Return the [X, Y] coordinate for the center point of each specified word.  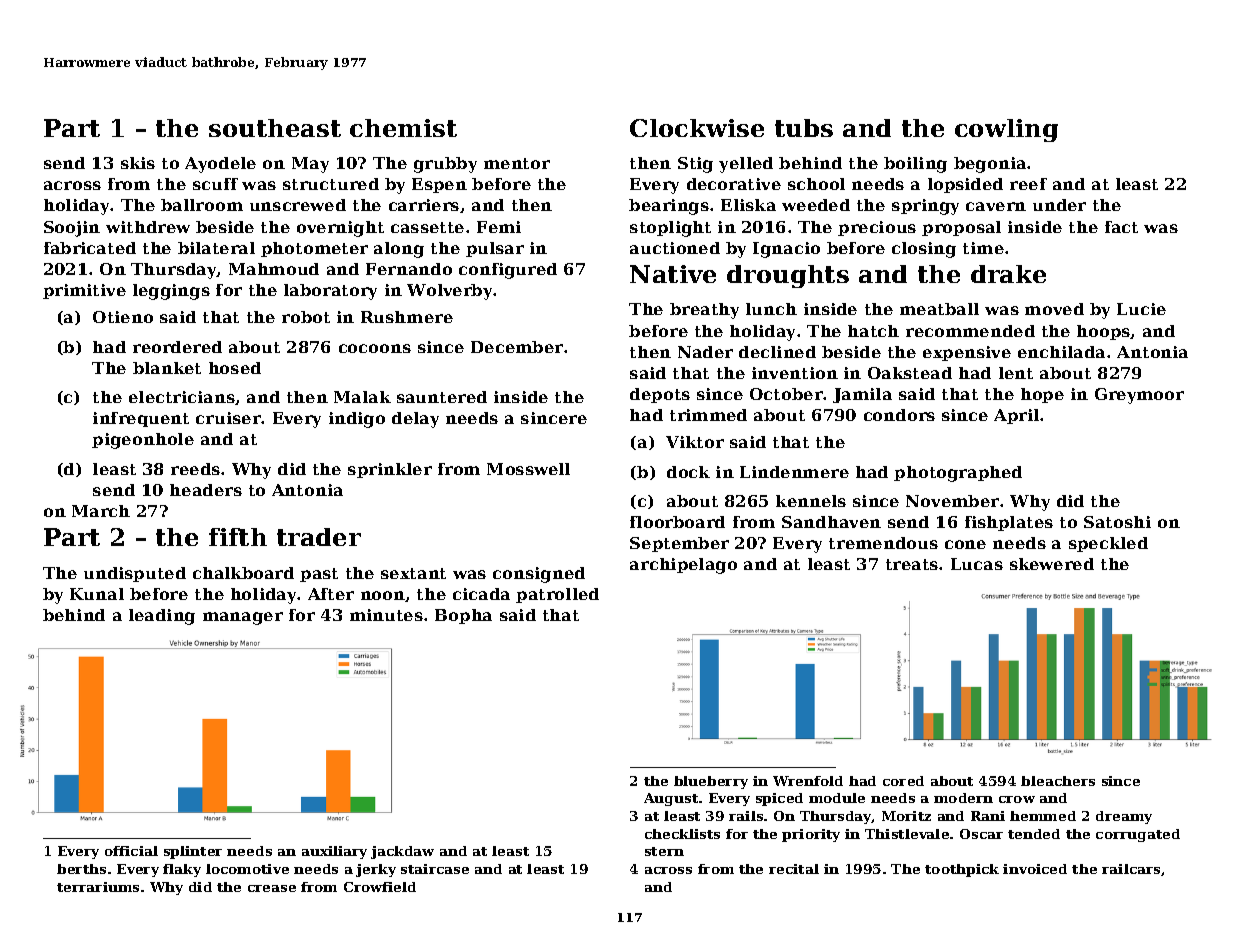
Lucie [1141, 309]
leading [162, 617]
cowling [1006, 130]
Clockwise [697, 128]
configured [508, 271]
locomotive [247, 869]
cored [903, 781]
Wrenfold [808, 781]
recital [794, 869]
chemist [403, 128]
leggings [171, 292]
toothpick [962, 870]
